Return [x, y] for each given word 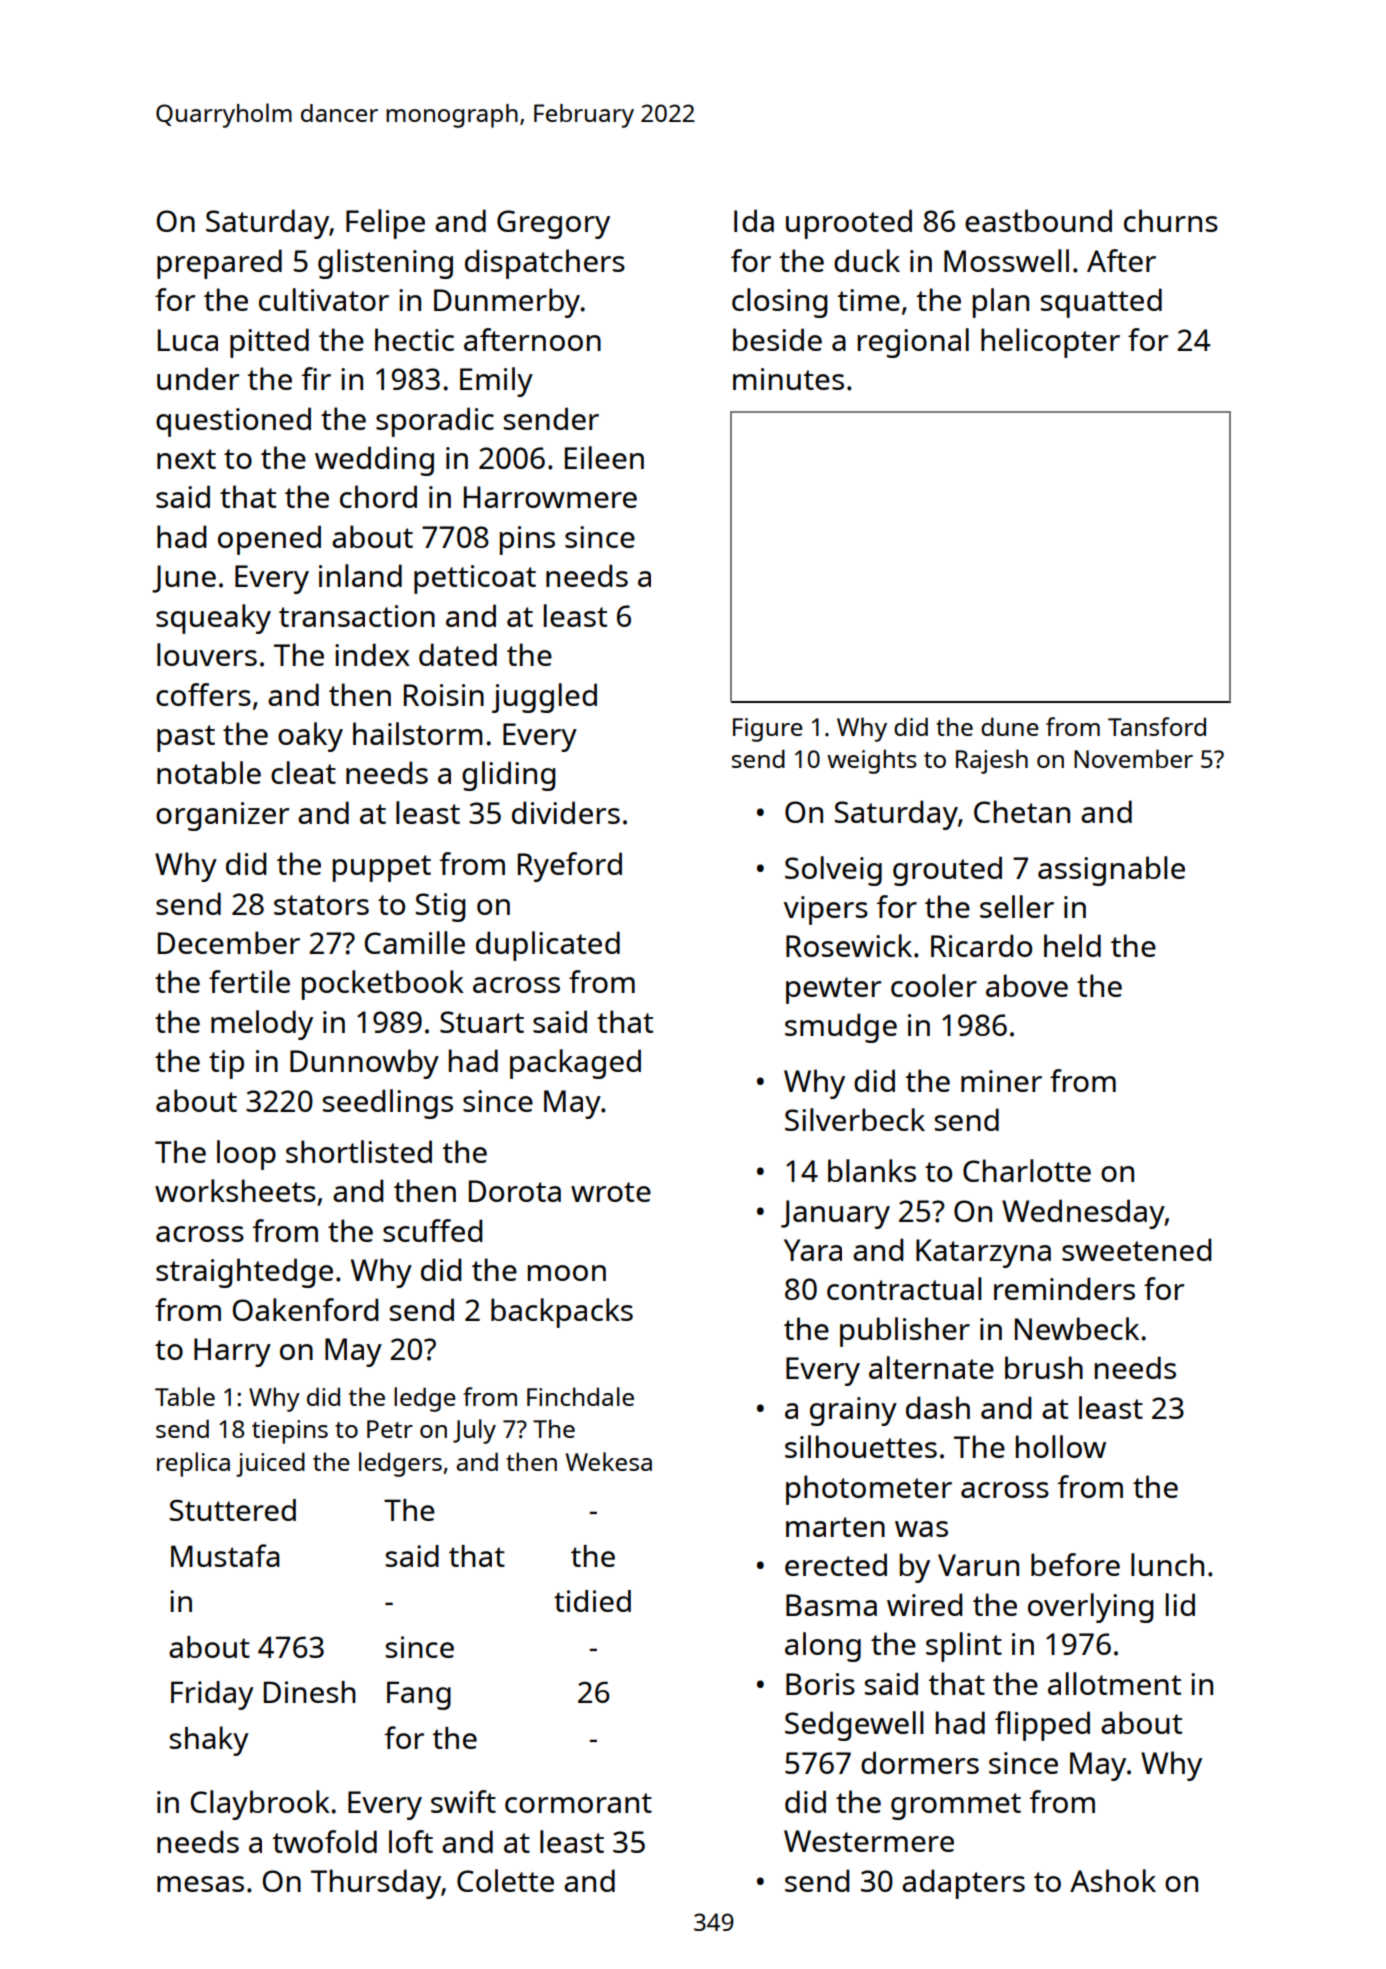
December [229, 942]
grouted [947, 871]
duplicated [548, 946]
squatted [1101, 303]
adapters [963, 1884]
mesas [200, 1884]
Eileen [604, 457]
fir [316, 378]
